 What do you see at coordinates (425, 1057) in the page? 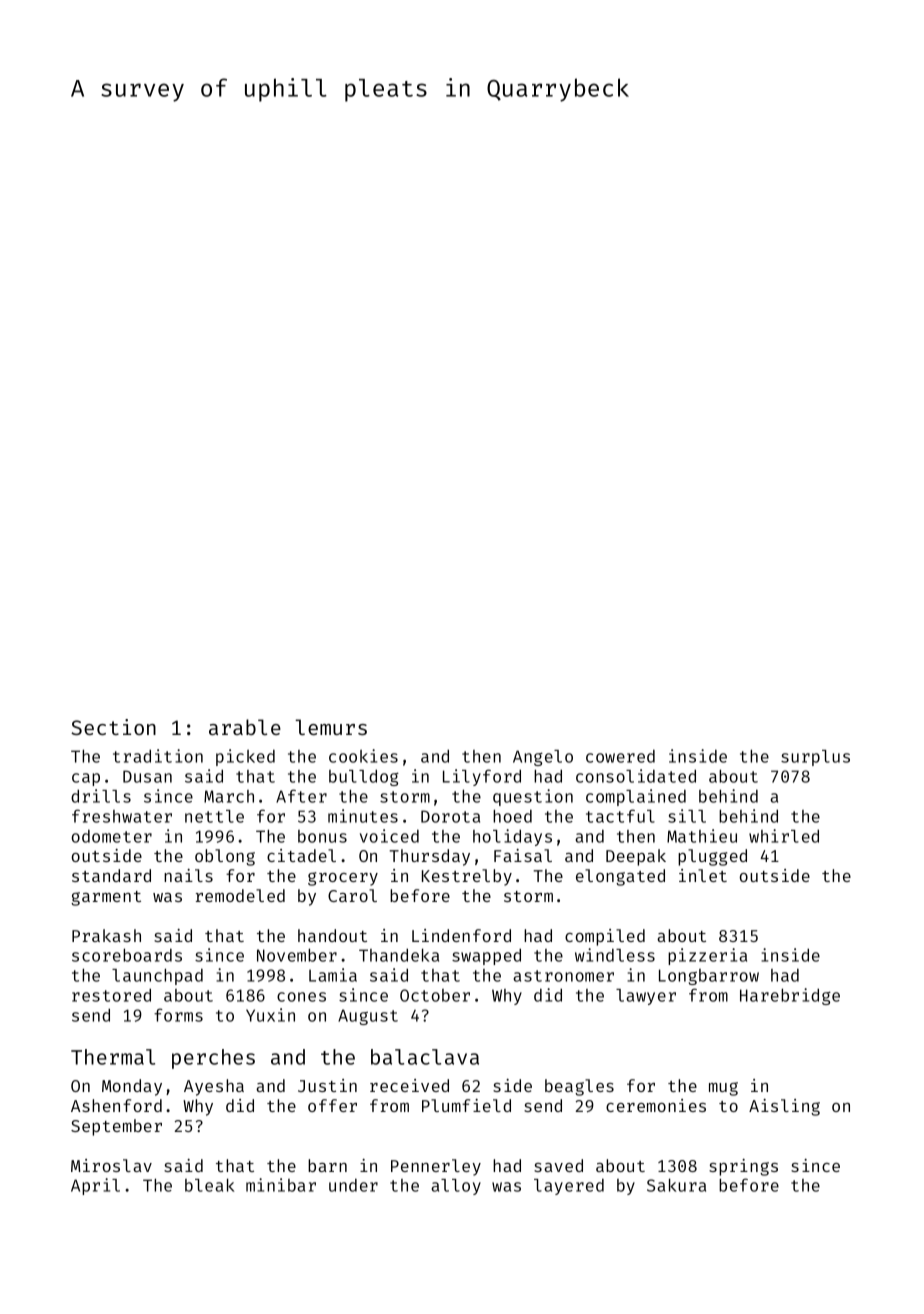
I see `balaclava` at bounding box center [425, 1057].
